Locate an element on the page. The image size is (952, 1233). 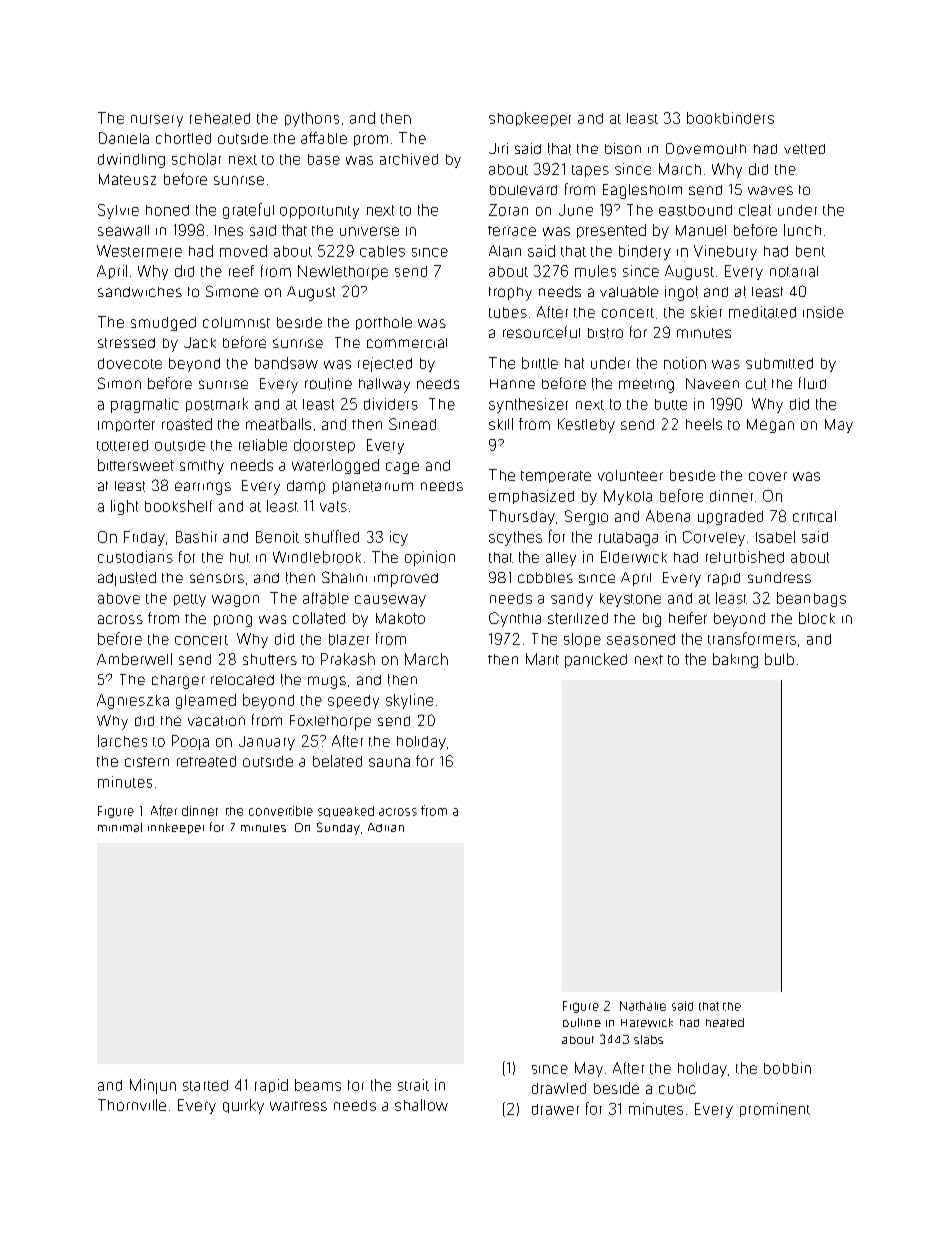
nursery is located at coordinates (157, 121).
